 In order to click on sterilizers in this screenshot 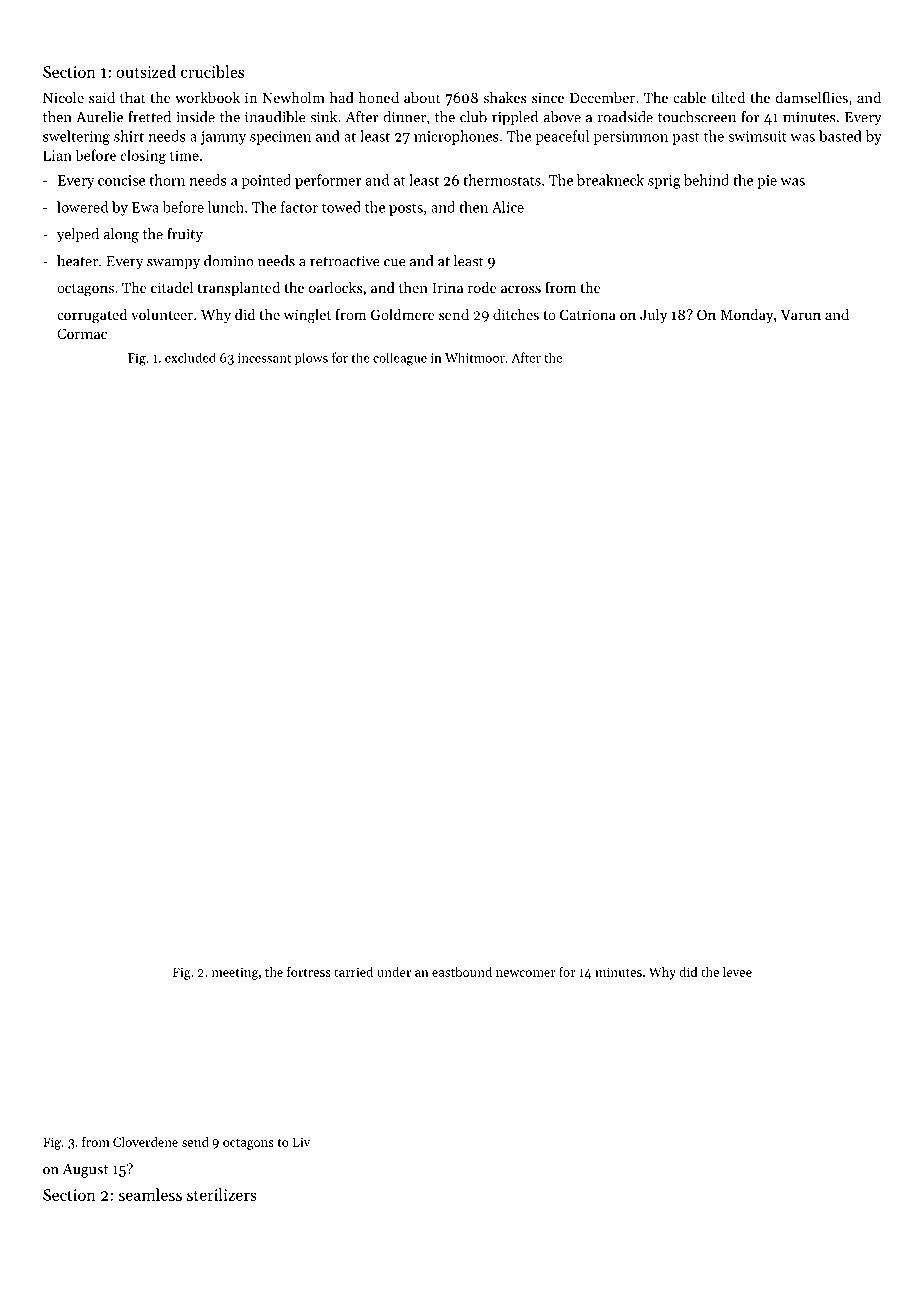, I will do `click(222, 1194)`.
